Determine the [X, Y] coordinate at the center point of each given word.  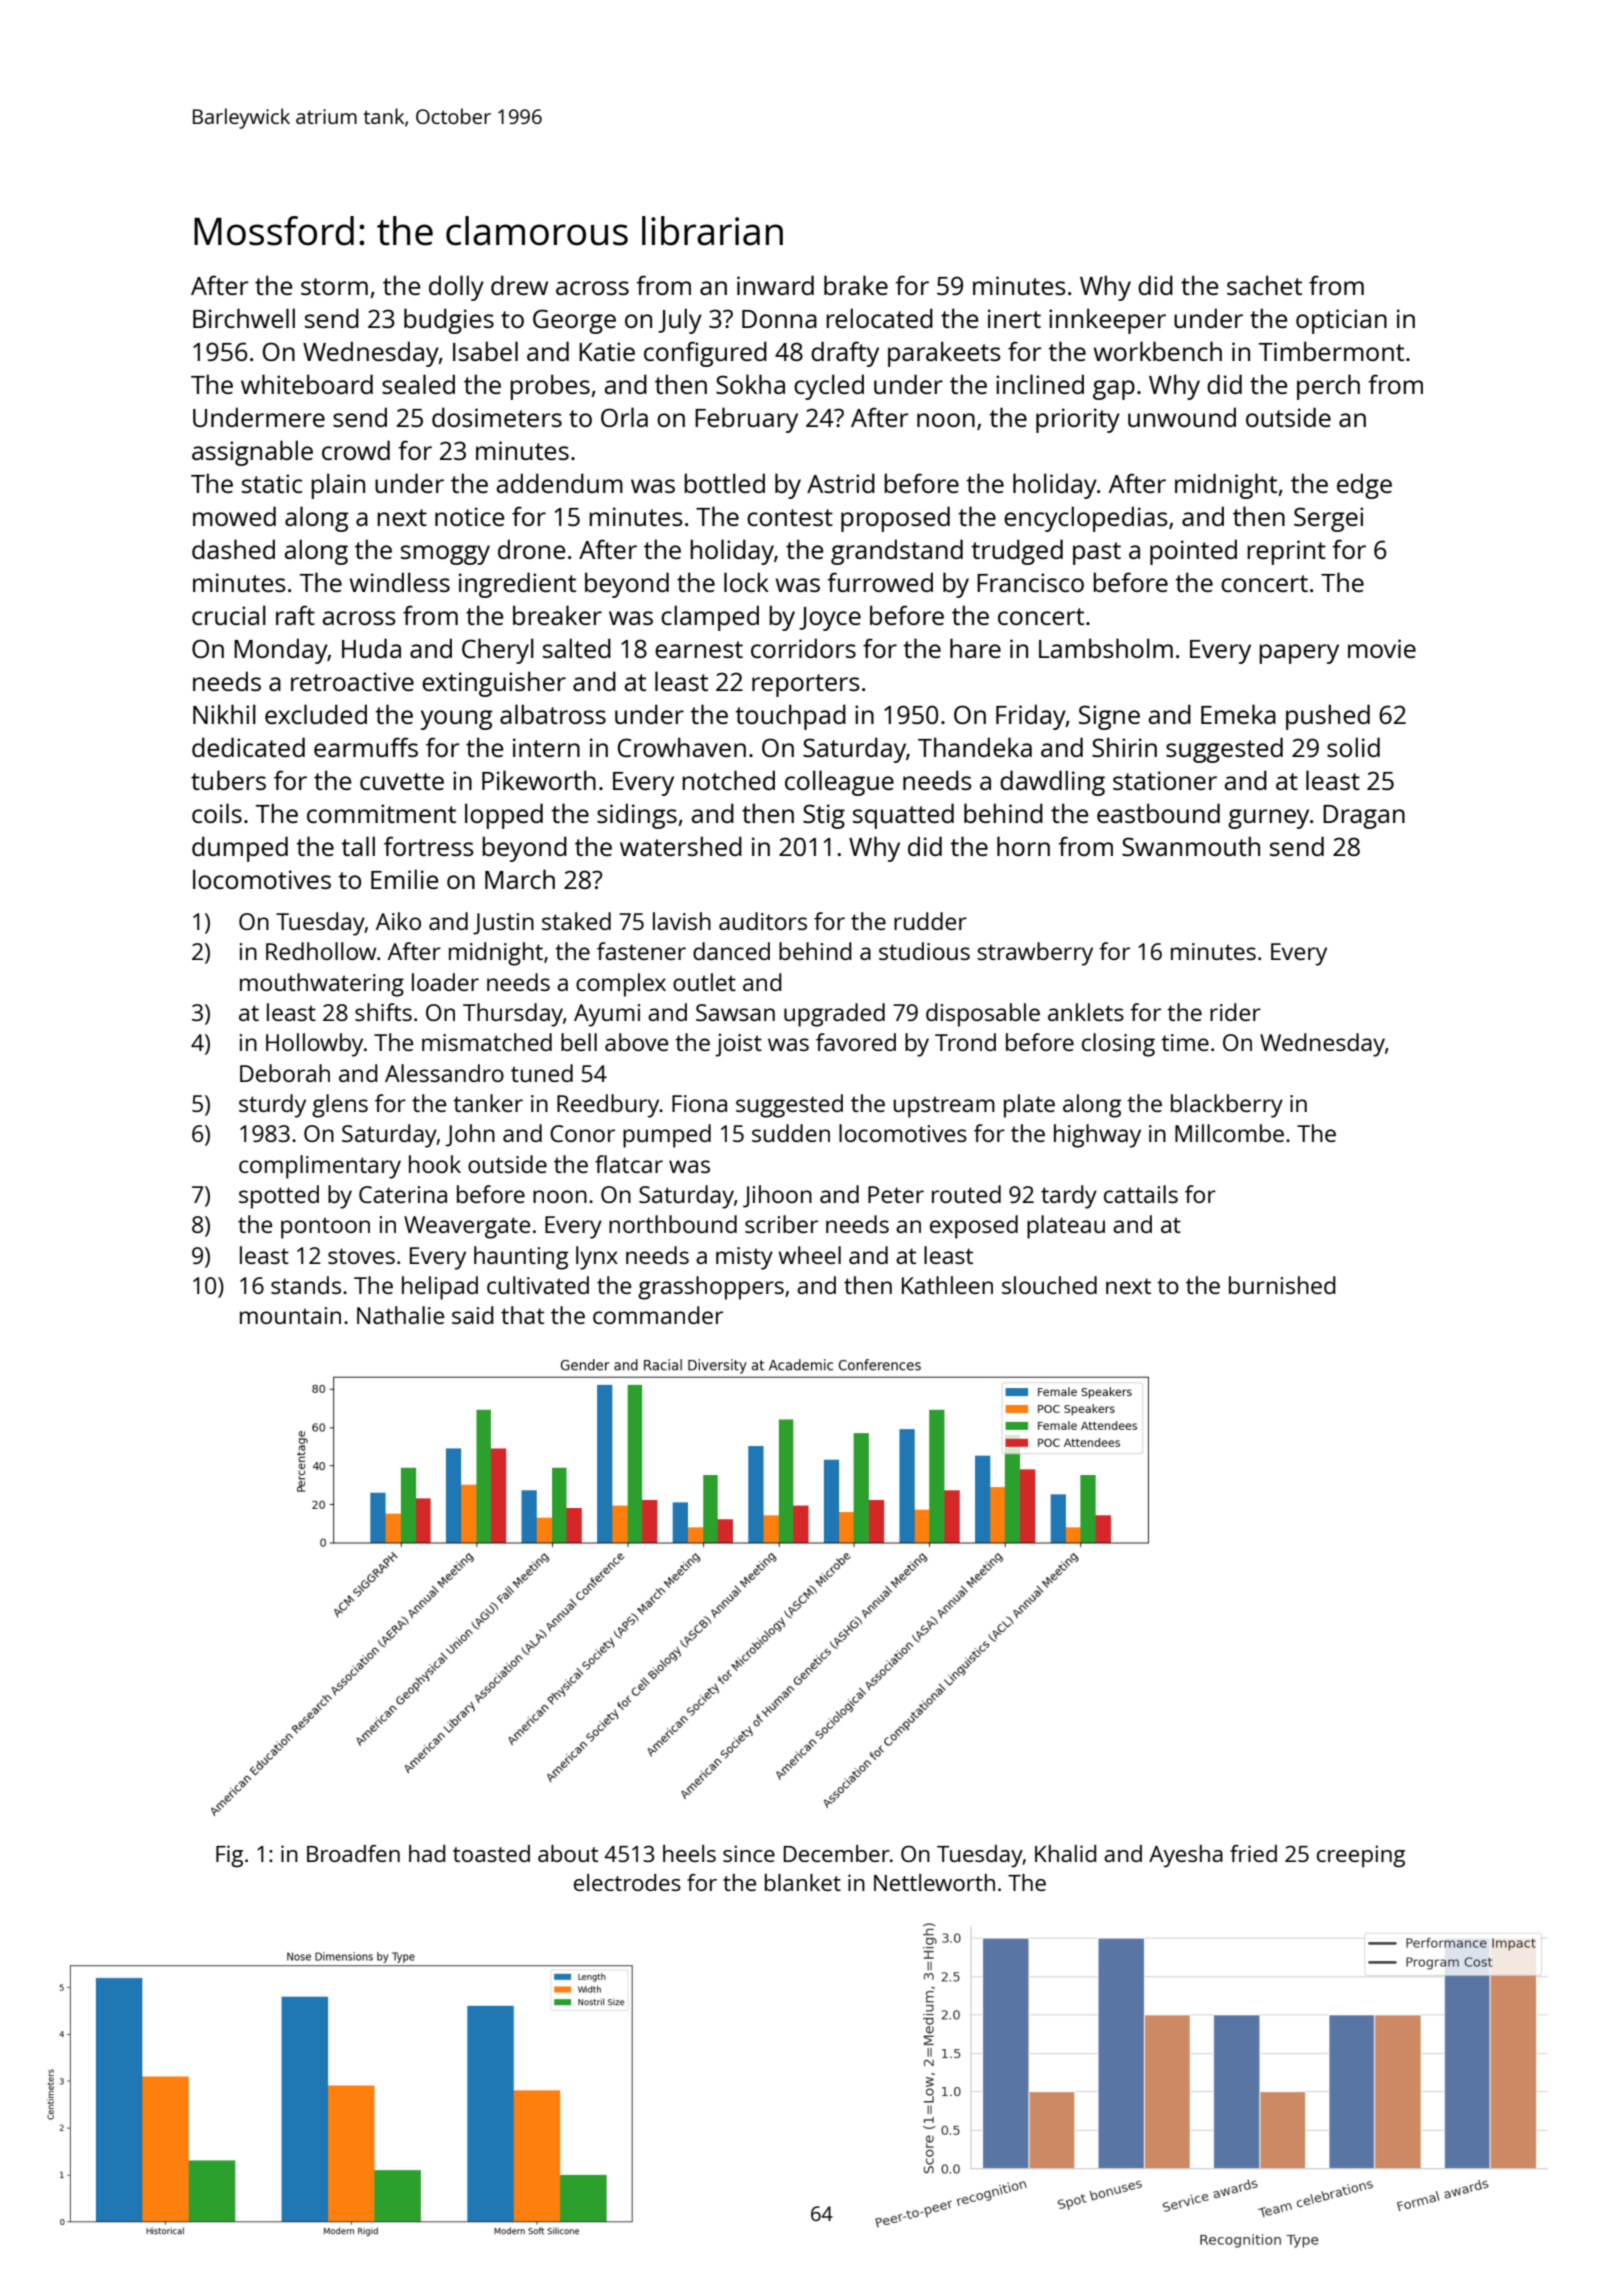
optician [1341, 321]
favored [856, 1042]
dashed [233, 549]
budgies [449, 321]
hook [435, 1164]
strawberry [1035, 954]
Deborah [285, 1073]
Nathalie [400, 1315]
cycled [829, 387]
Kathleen [947, 1285]
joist [738, 1045]
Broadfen [353, 1853]
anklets [1086, 1012]
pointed [1193, 552]
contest [790, 517]
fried [1253, 1853]
